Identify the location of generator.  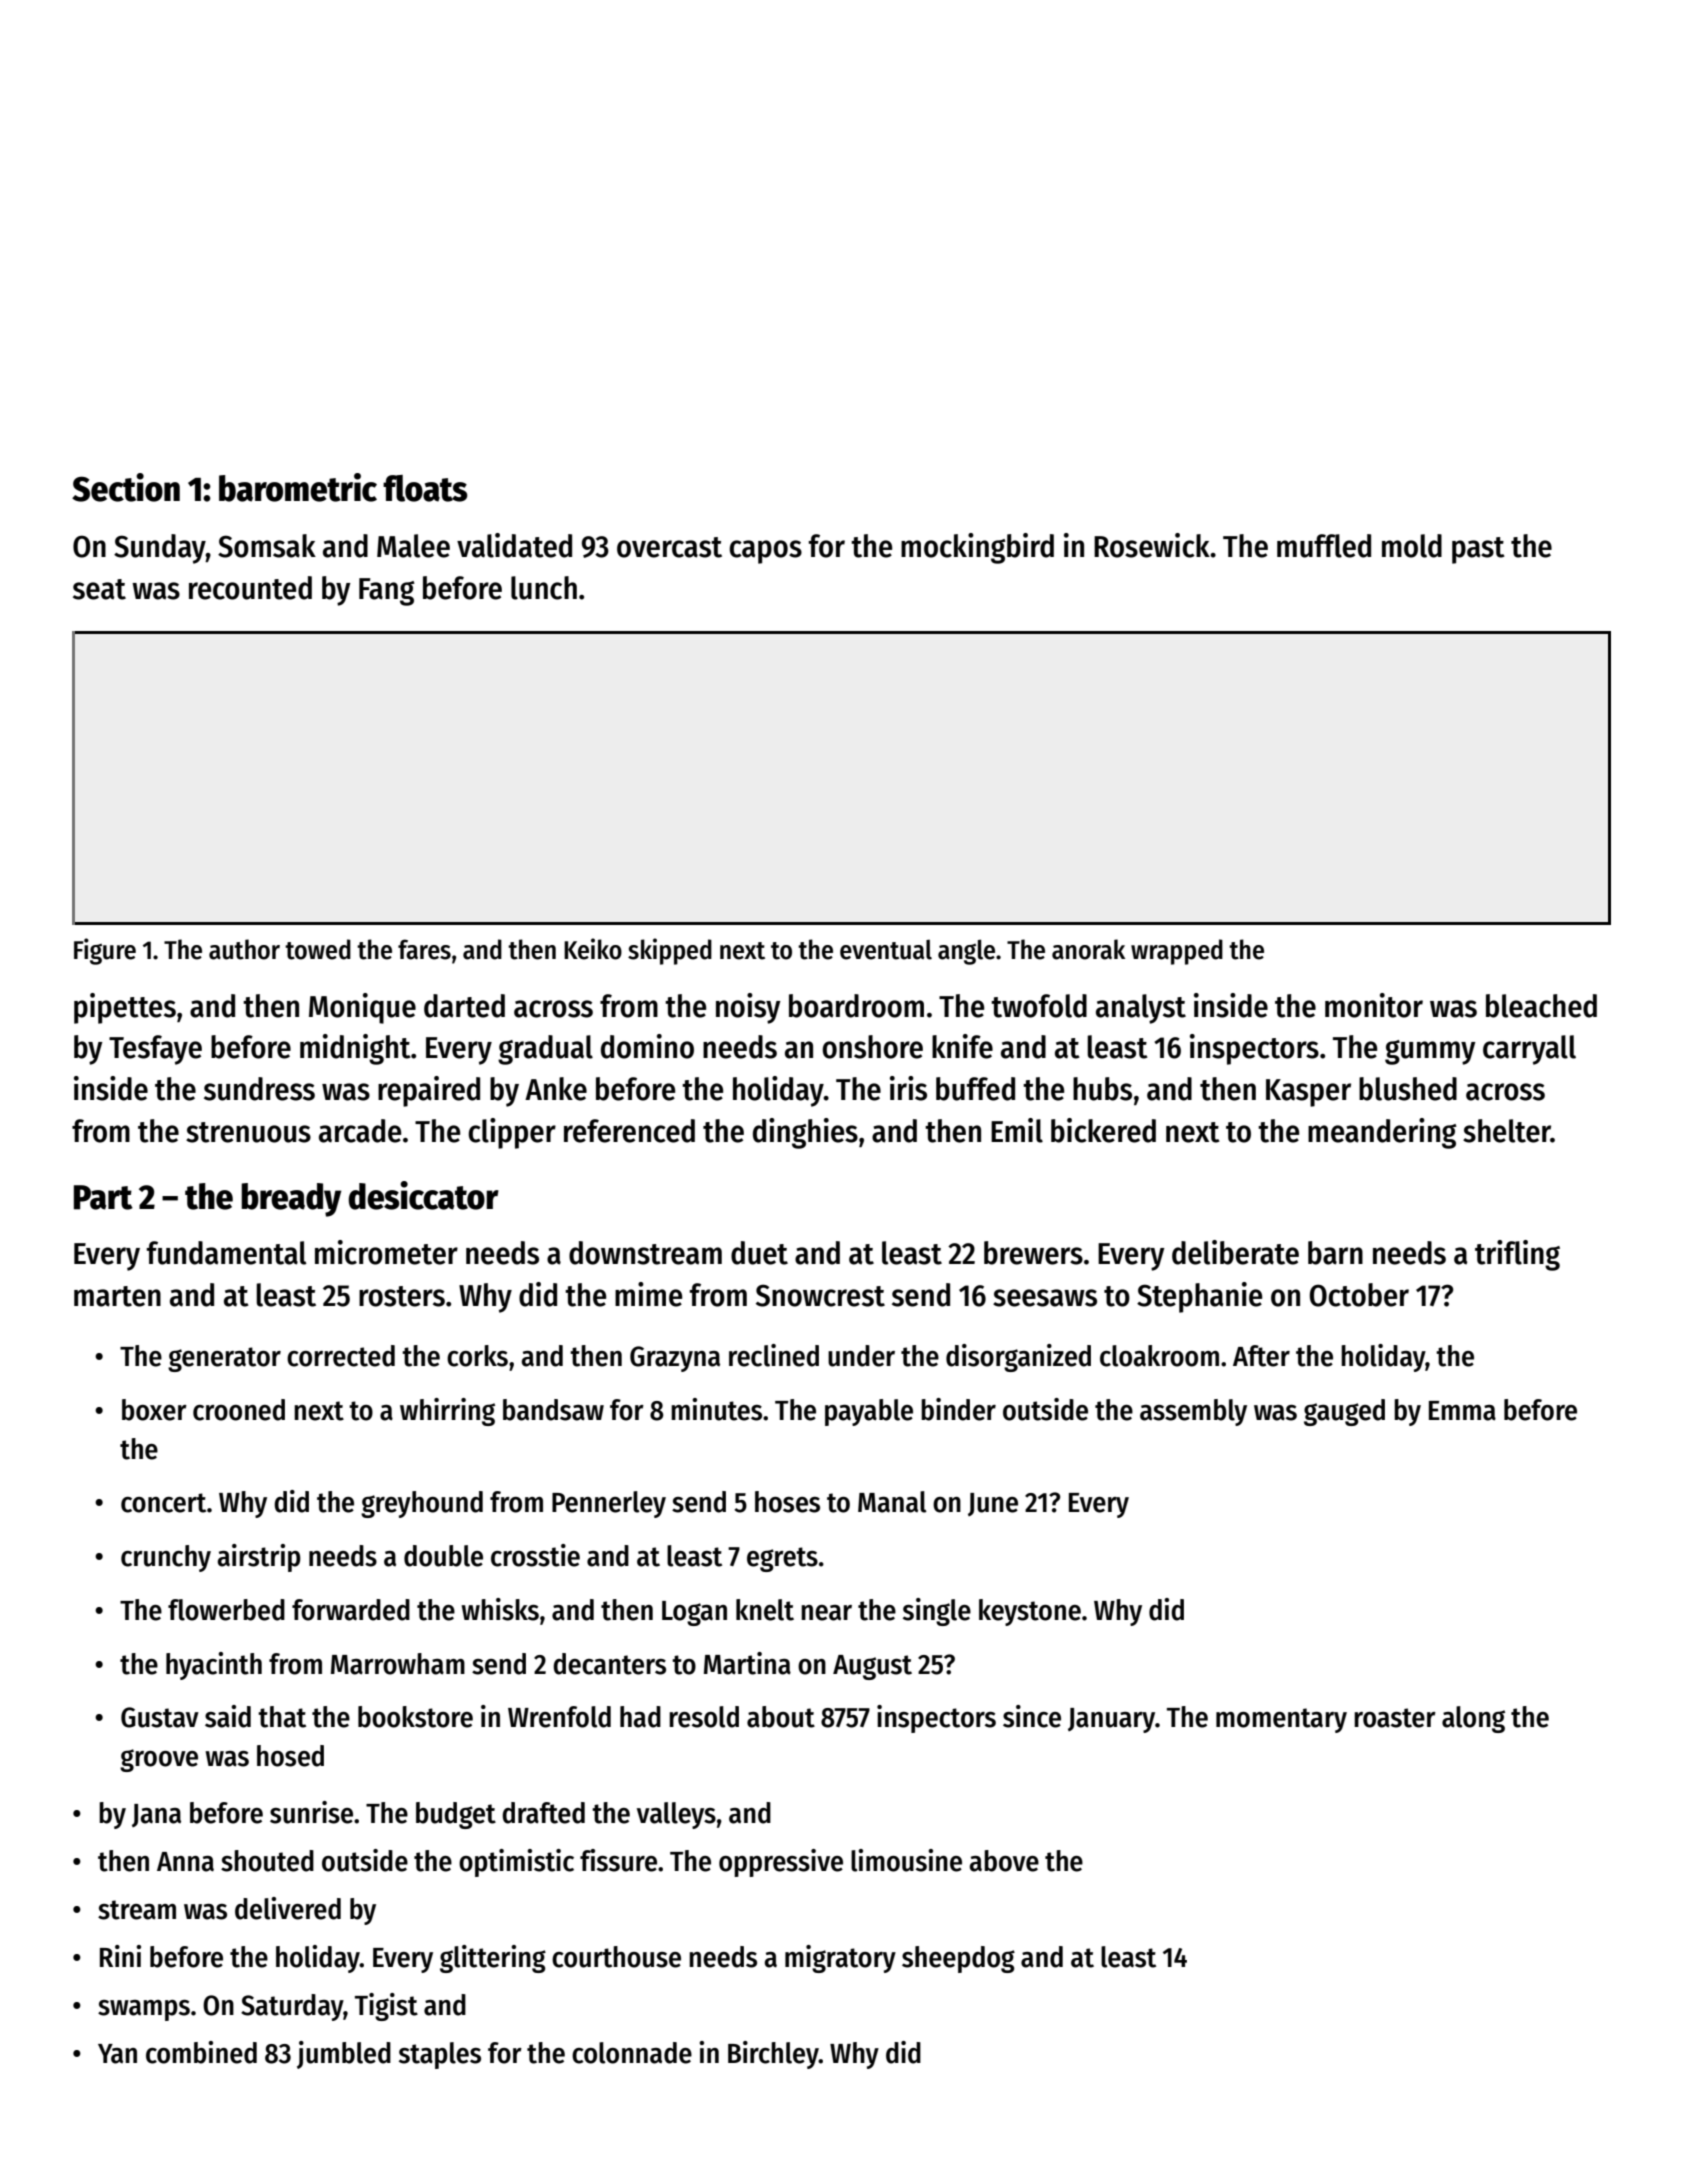
(224, 1359).
